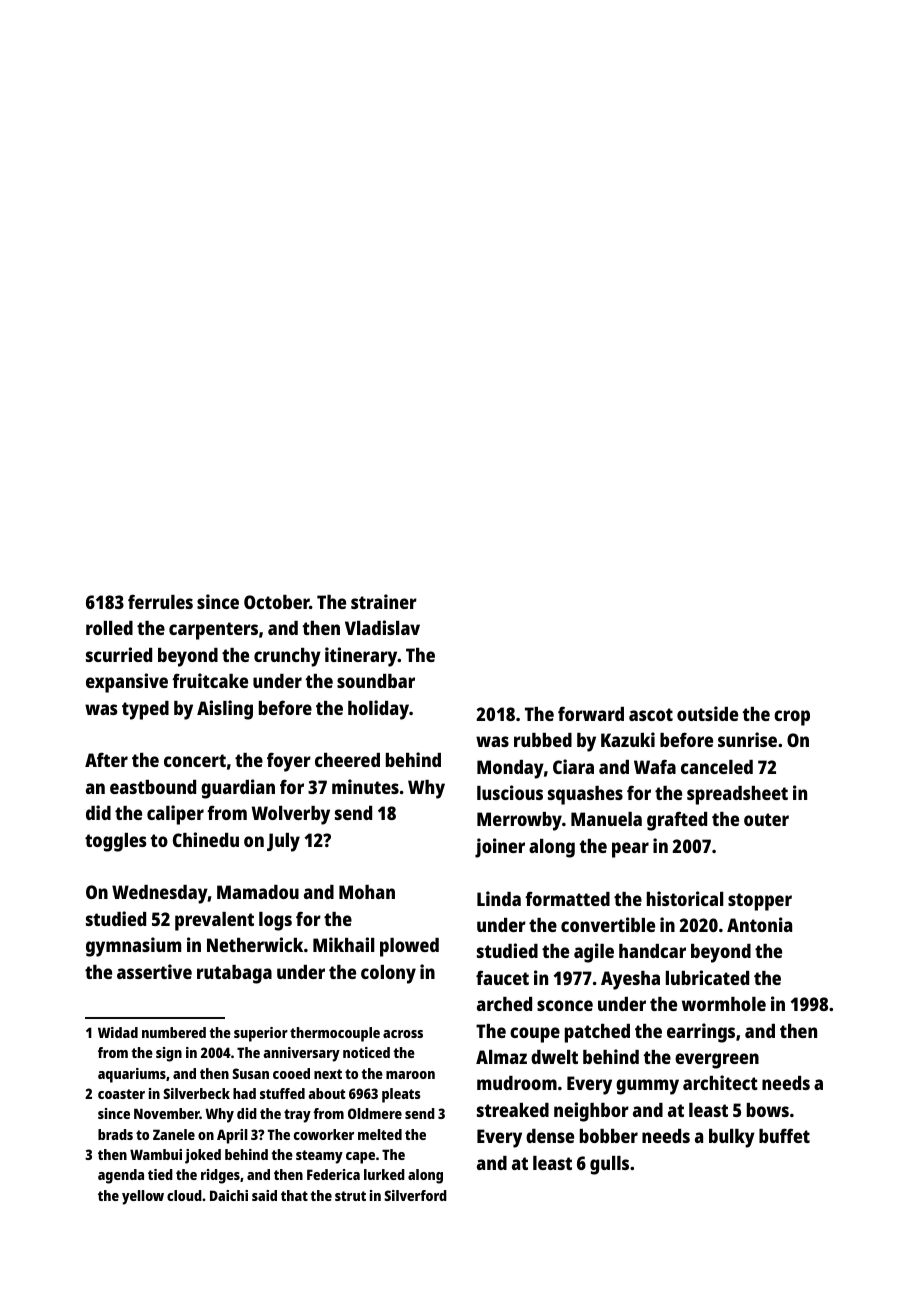 The height and width of the document is (1311, 924). I want to click on Zanele, so click(174, 1134).
